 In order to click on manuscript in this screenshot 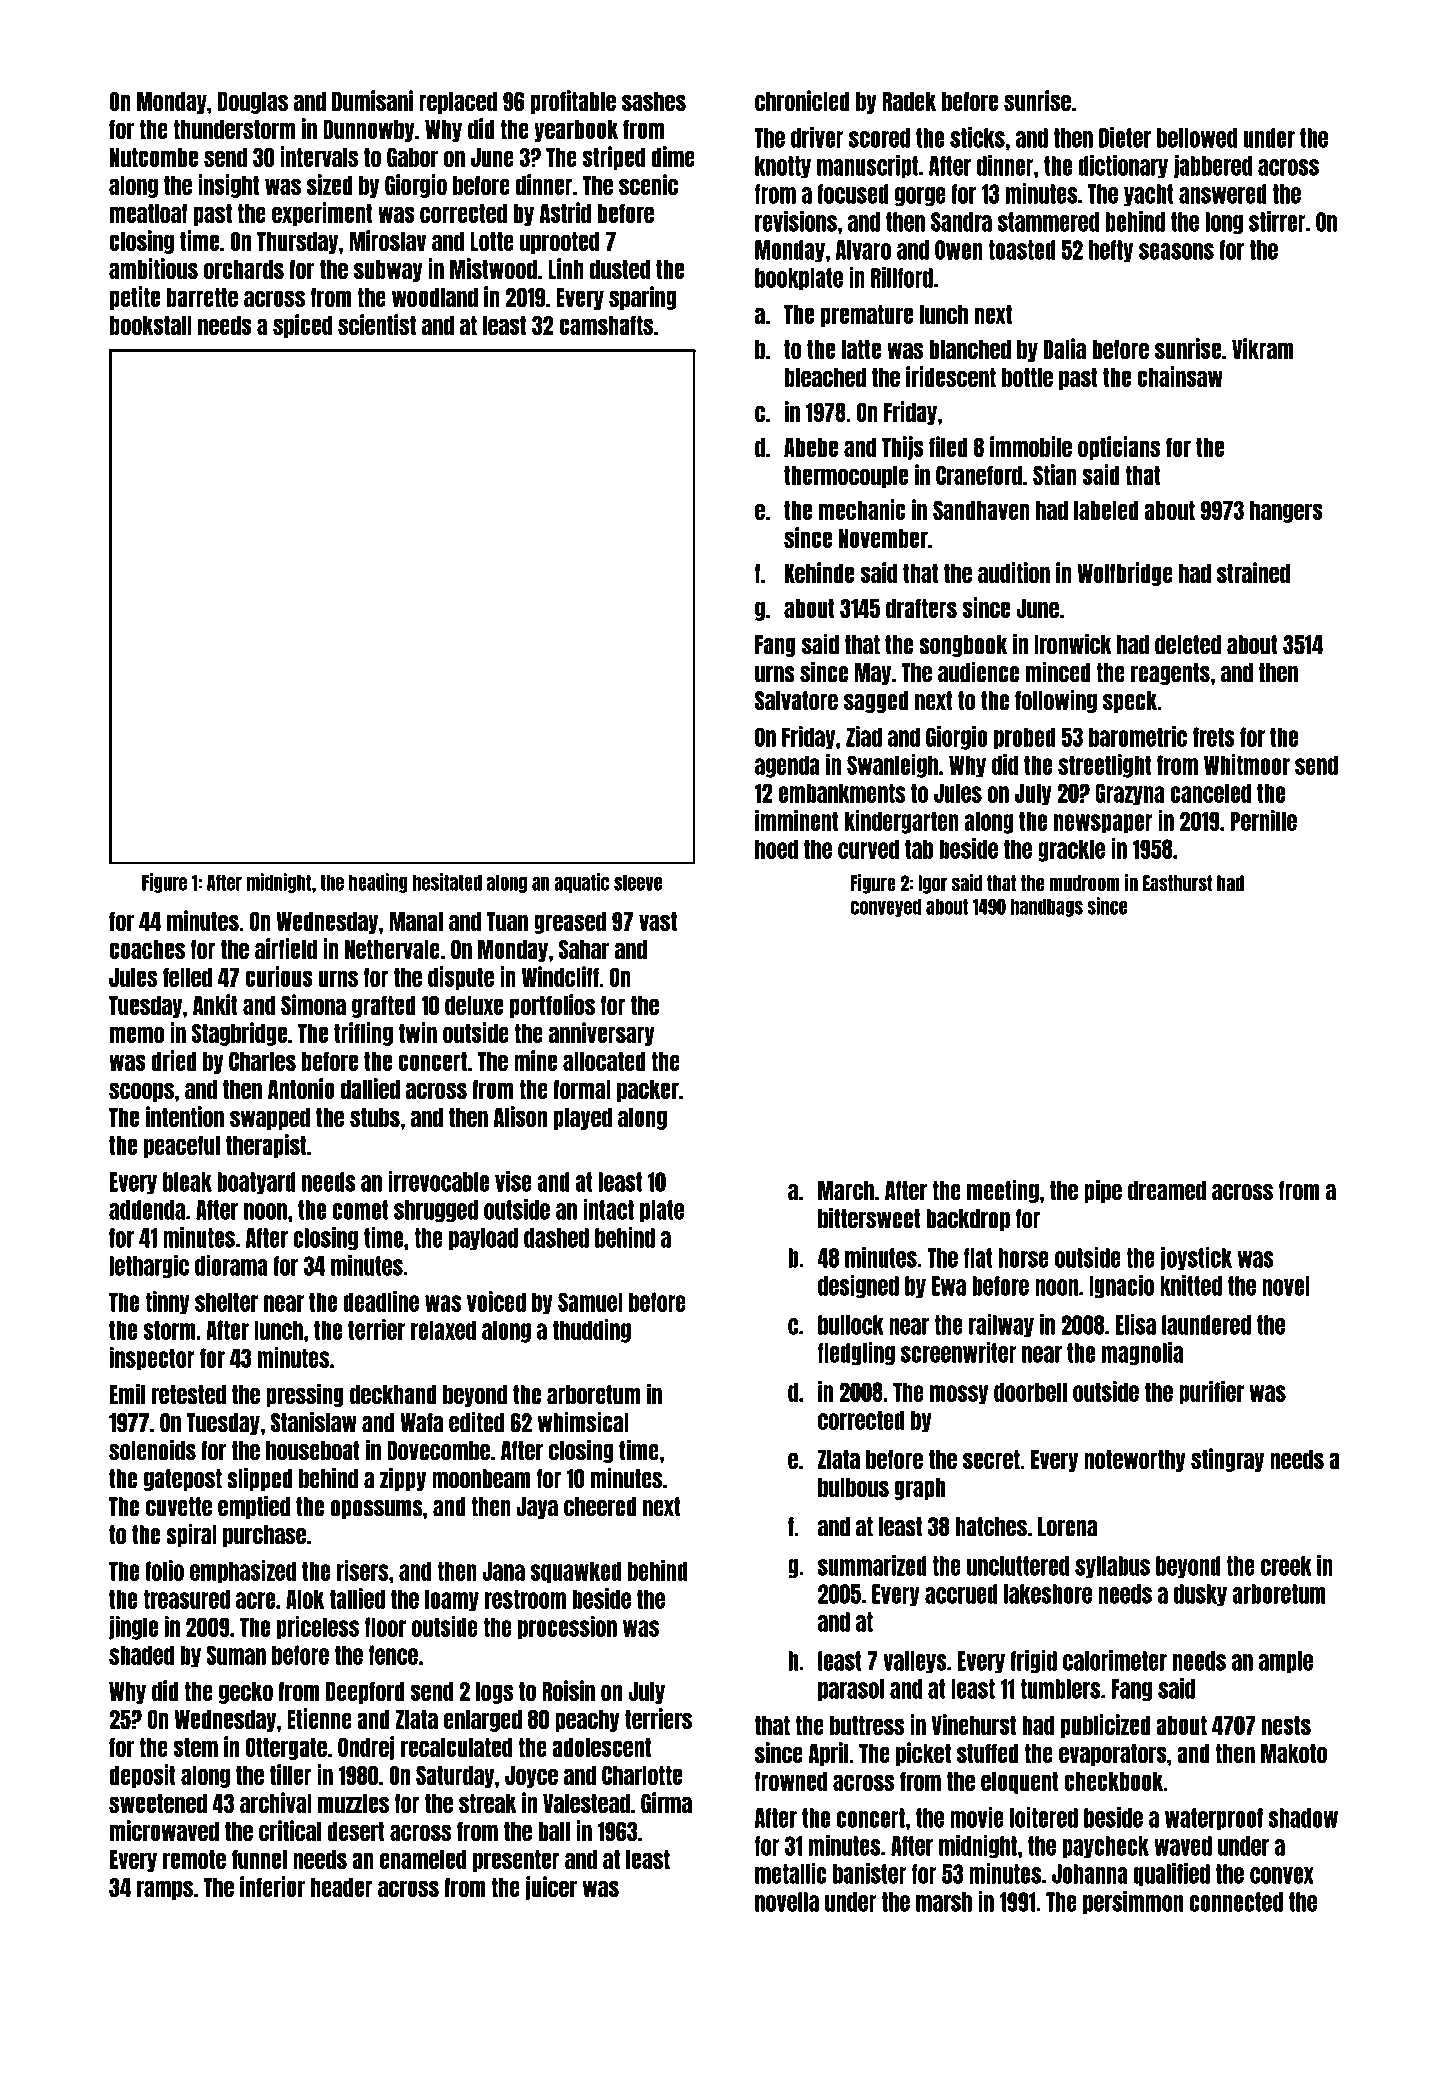, I will do `click(867, 166)`.
